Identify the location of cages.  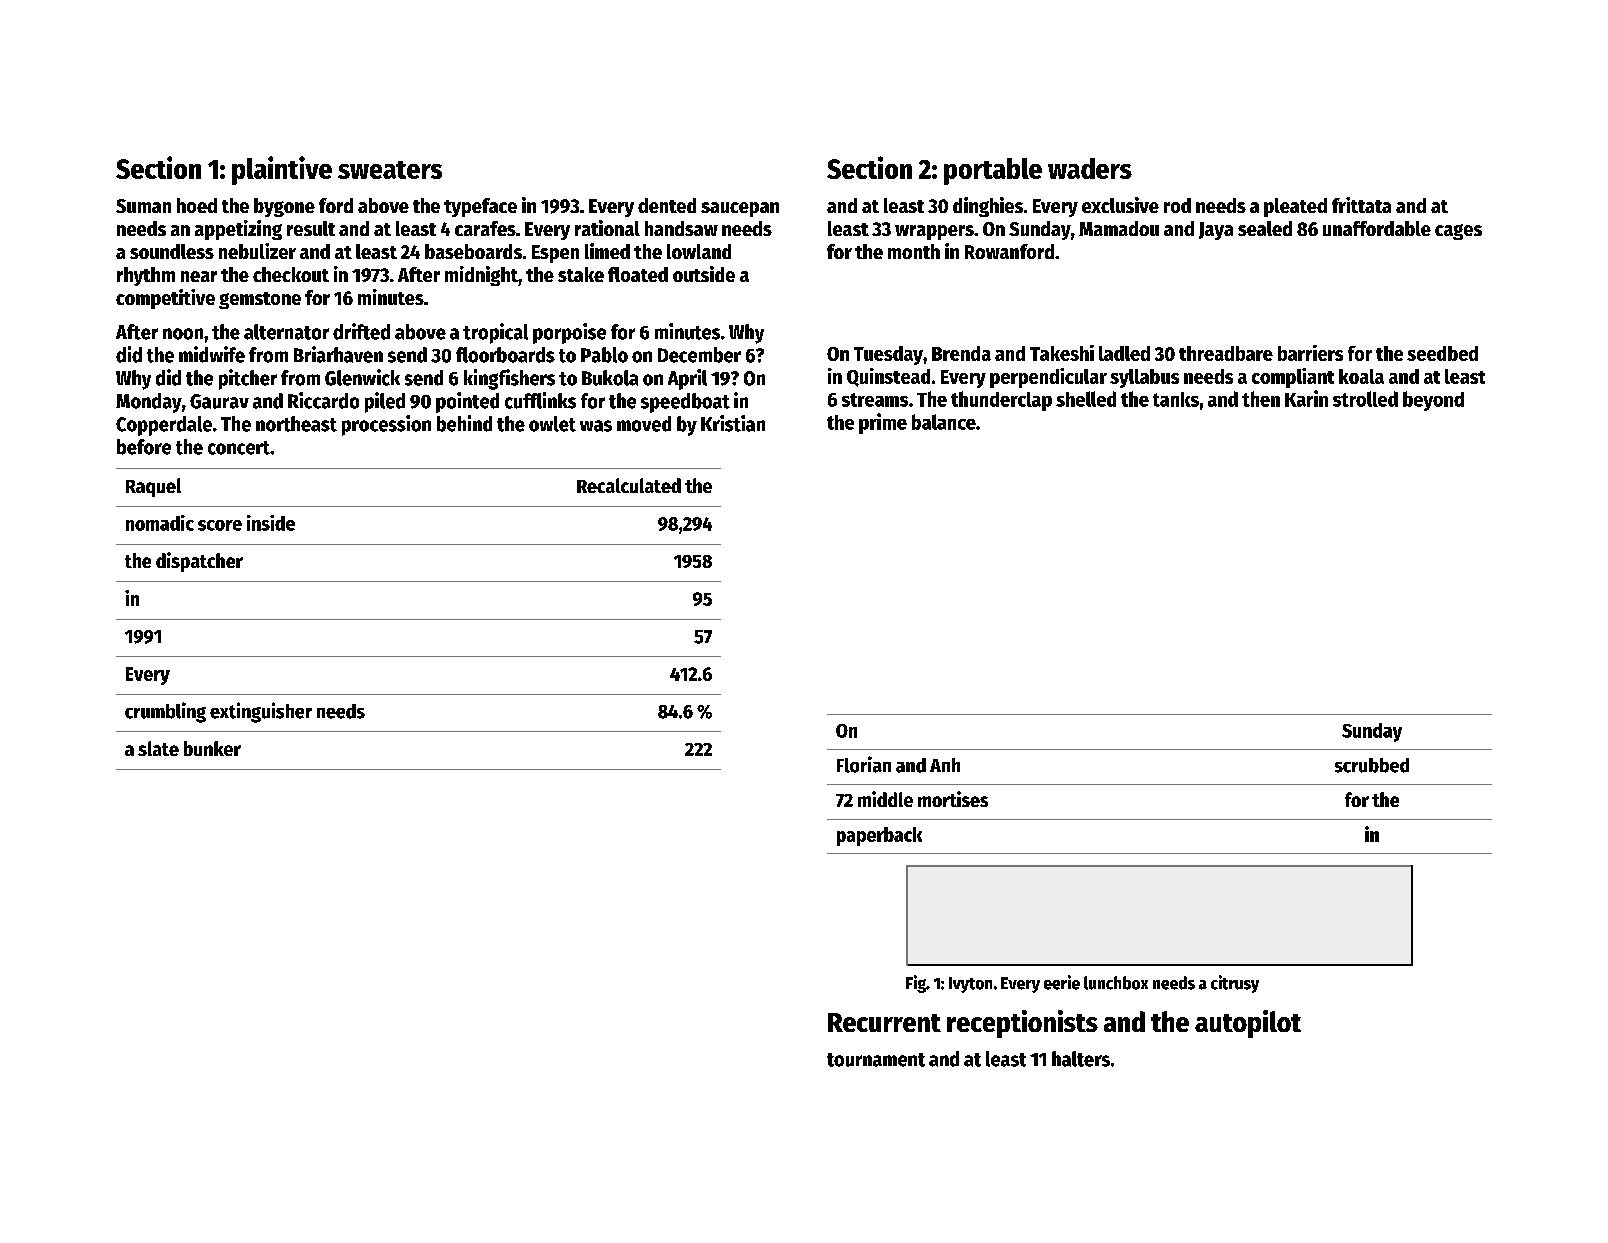
(1458, 232).
